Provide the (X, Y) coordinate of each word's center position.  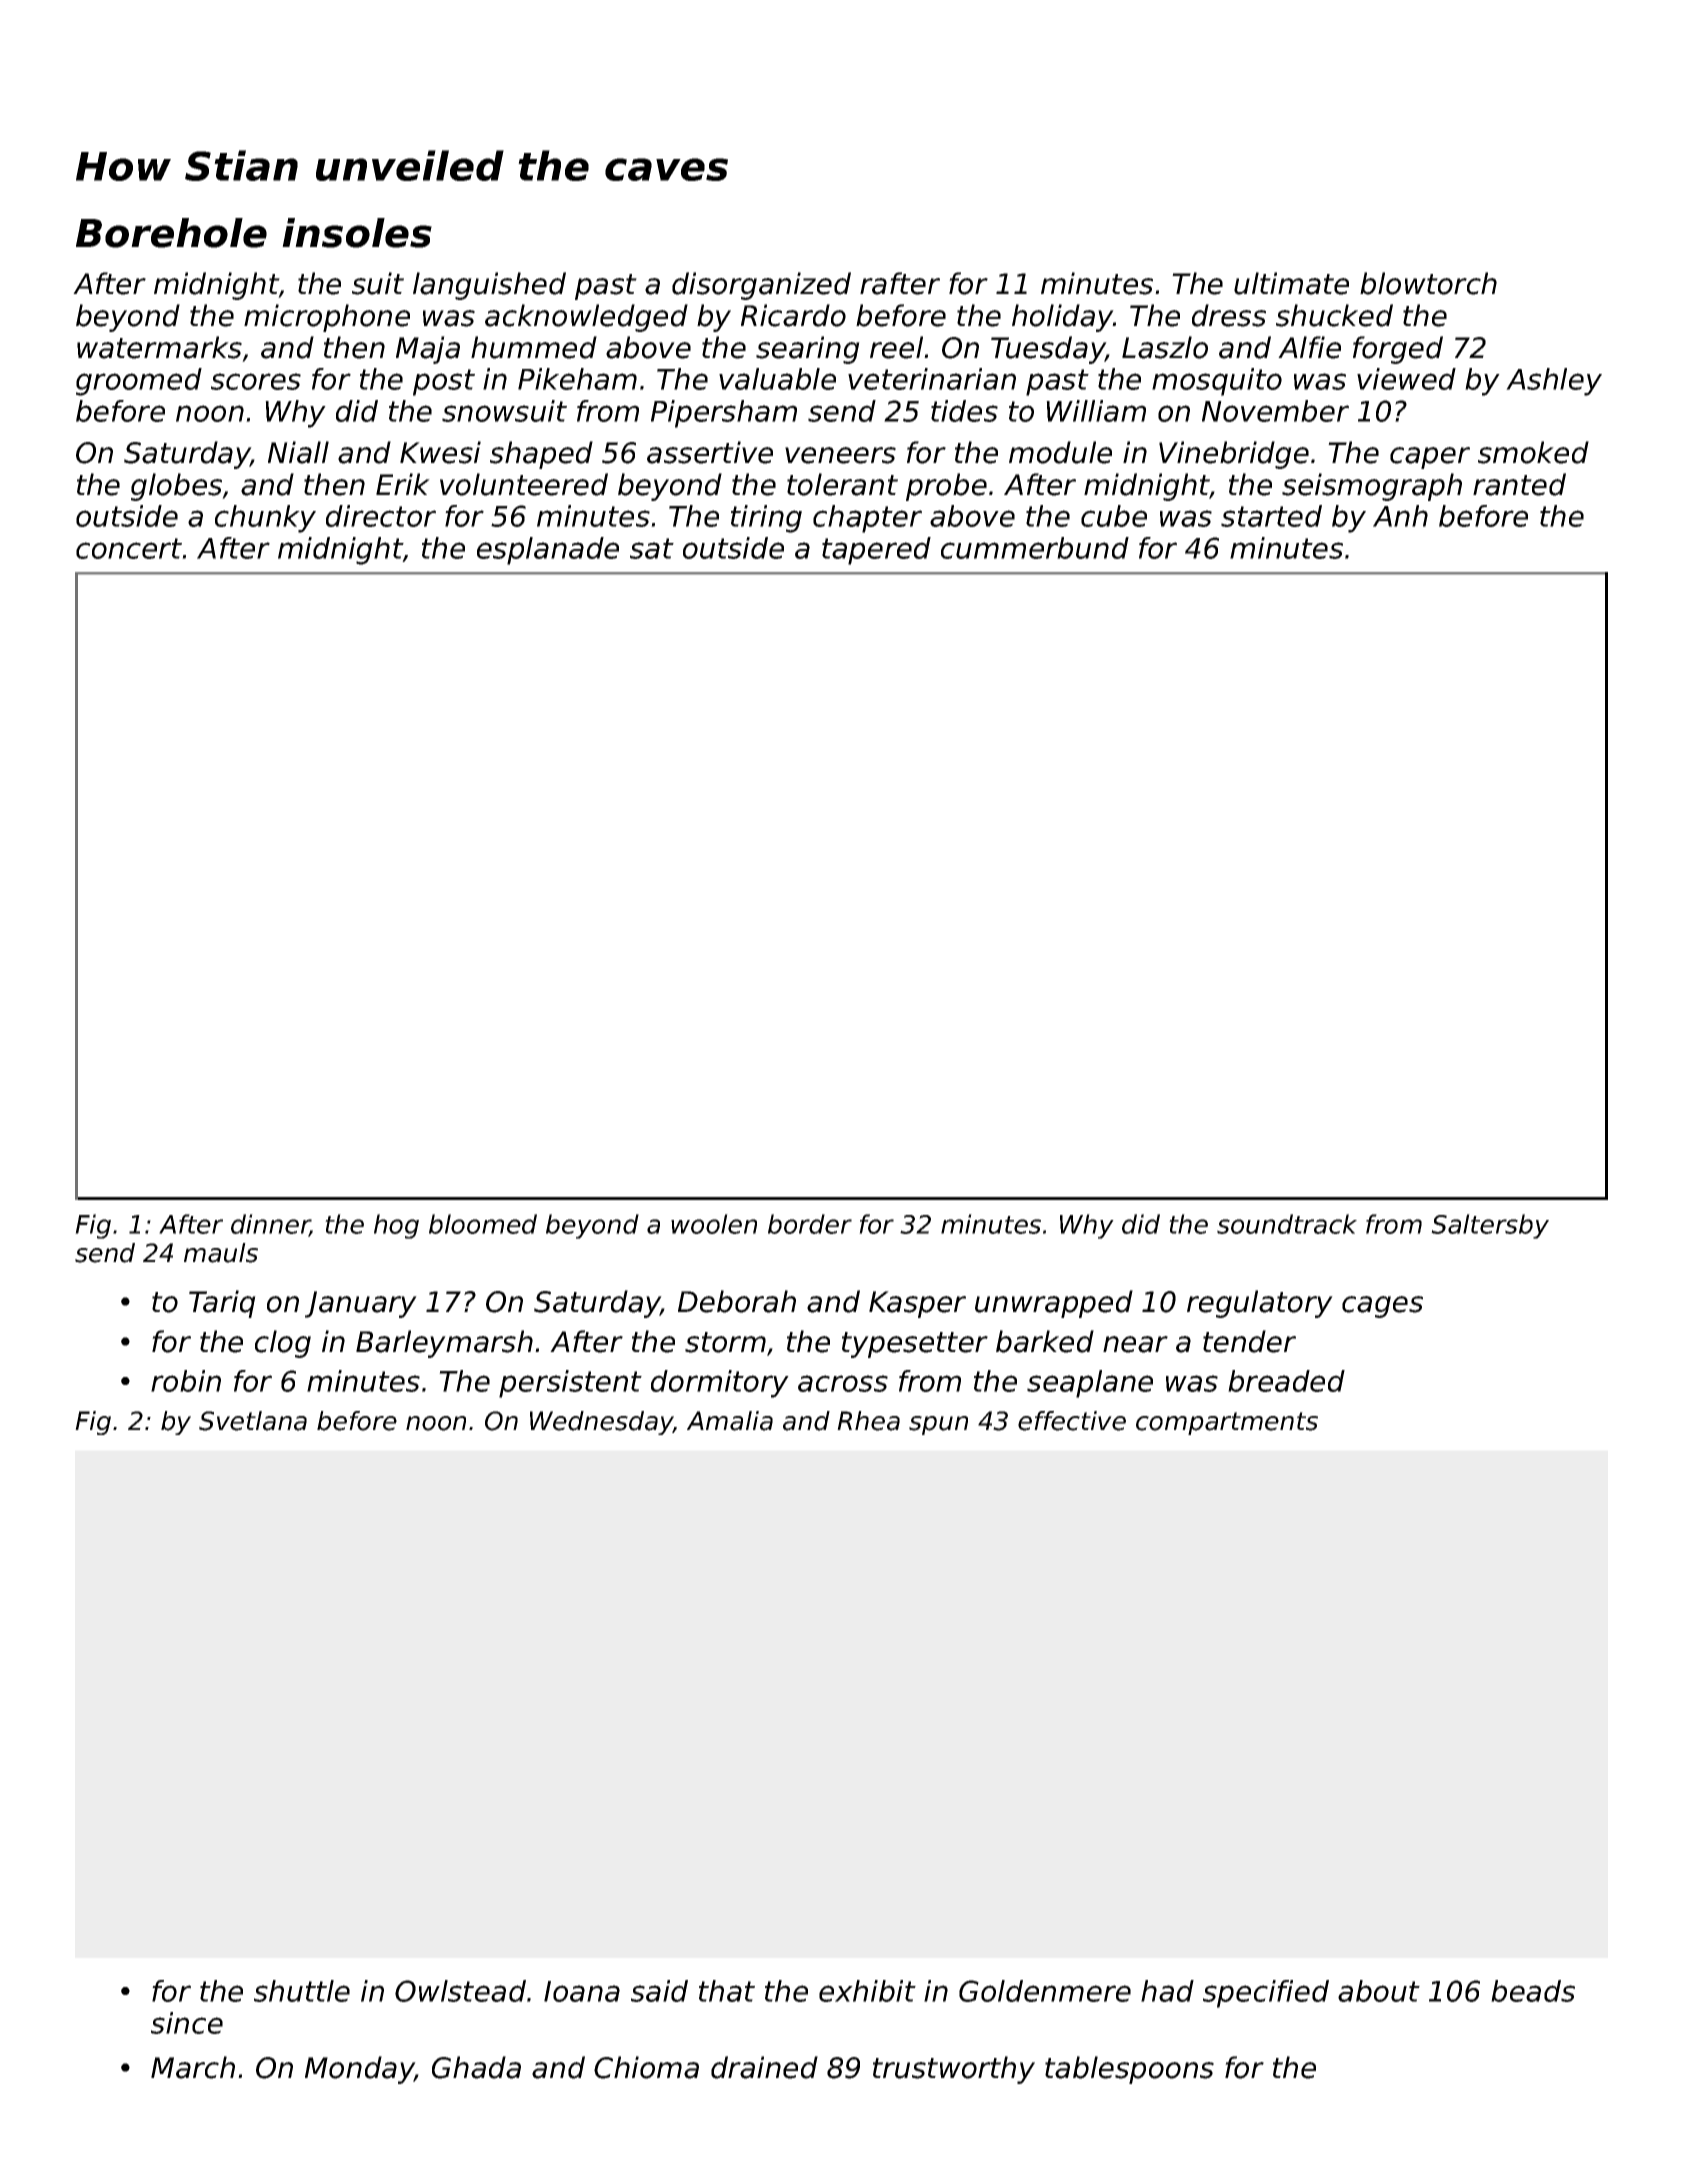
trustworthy (954, 2070)
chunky (265, 519)
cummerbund (1035, 548)
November (1275, 411)
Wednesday (601, 1423)
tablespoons (1129, 2070)
